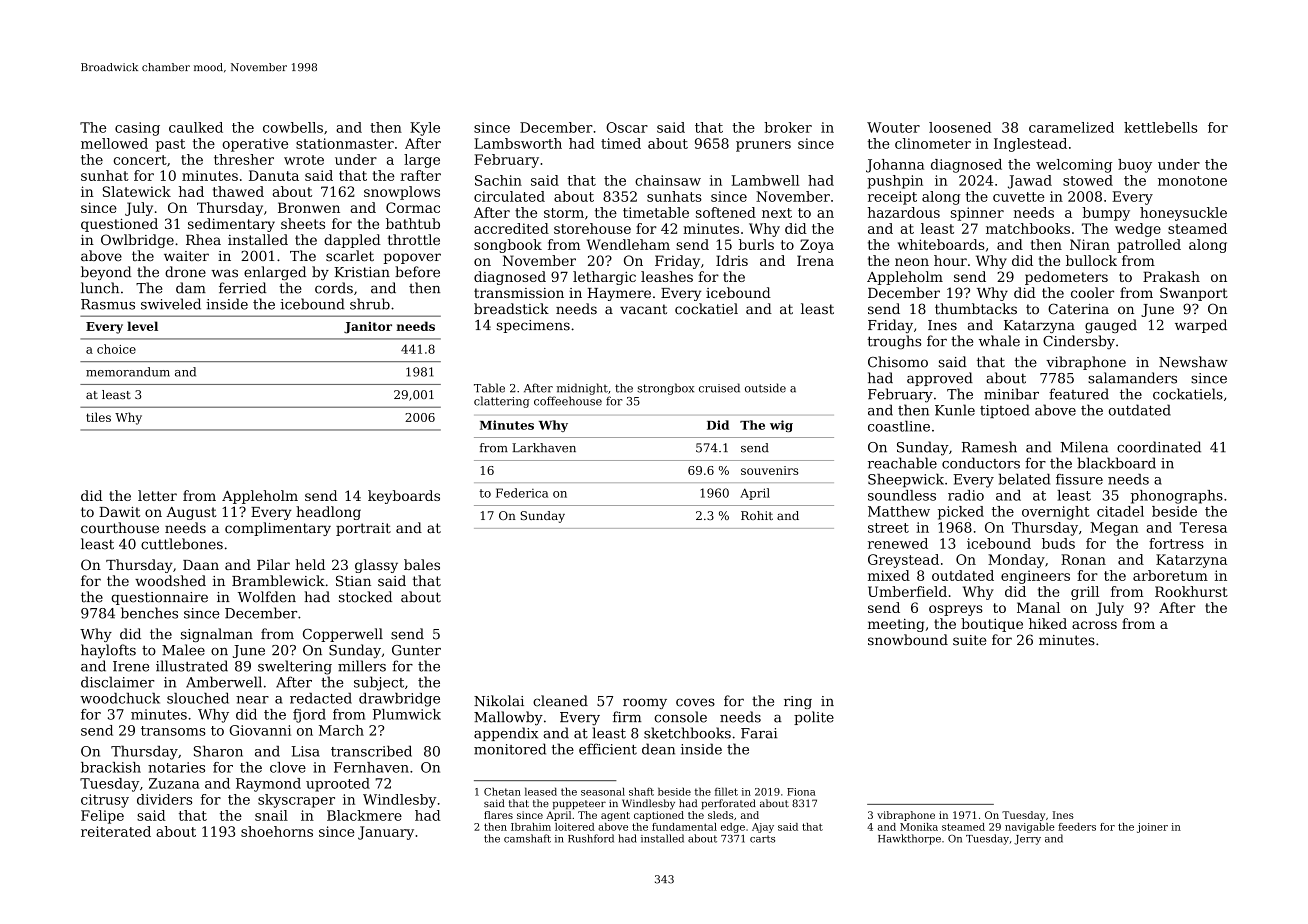 This document has width=1308, height=924. What do you see at coordinates (416, 650) in the document?
I see `Gunter` at bounding box center [416, 650].
